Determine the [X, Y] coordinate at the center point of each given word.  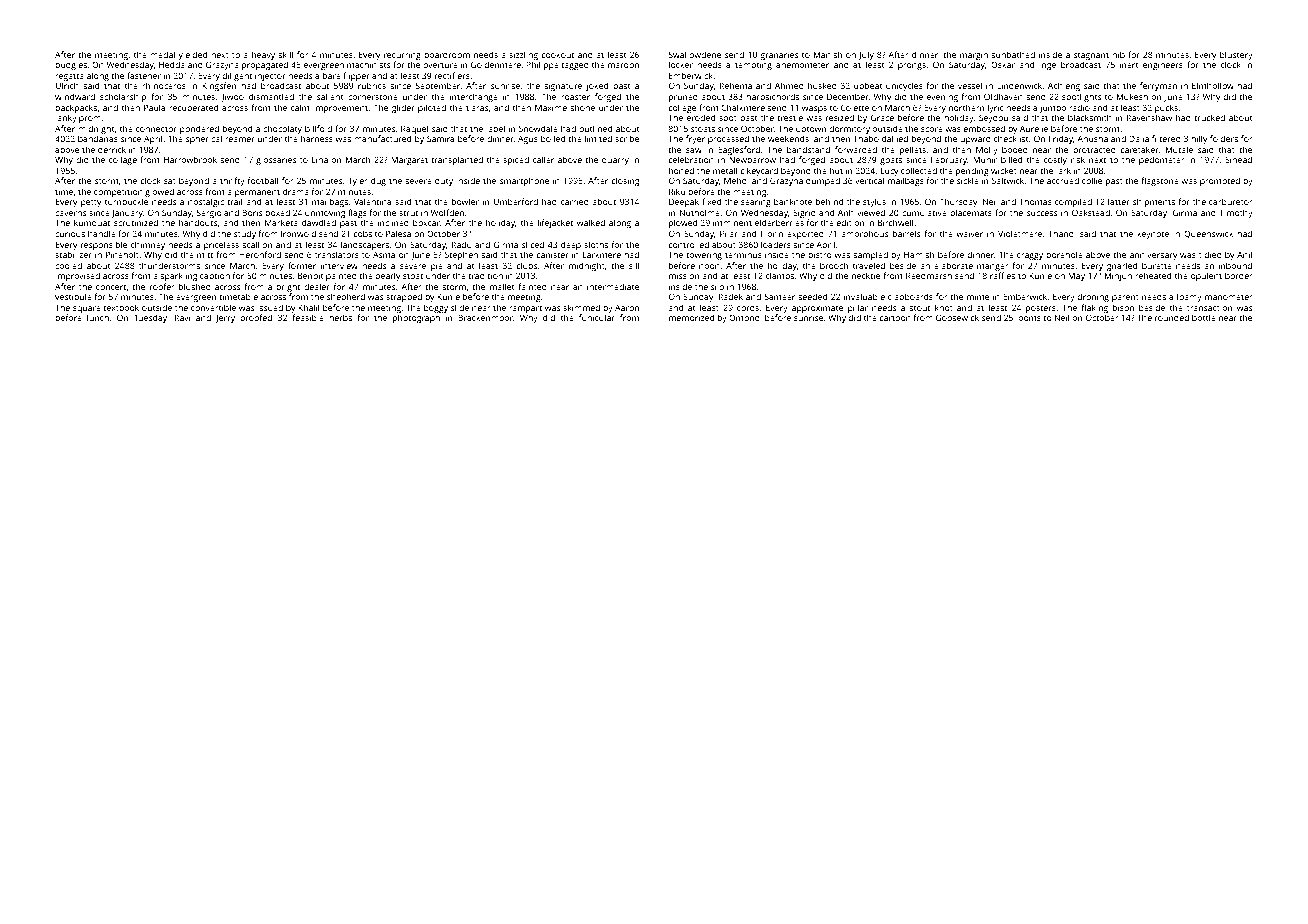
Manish [828, 54]
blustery [1236, 55]
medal [162, 54]
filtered [1166, 138]
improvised [77, 276]
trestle [790, 117]
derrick [112, 149]
